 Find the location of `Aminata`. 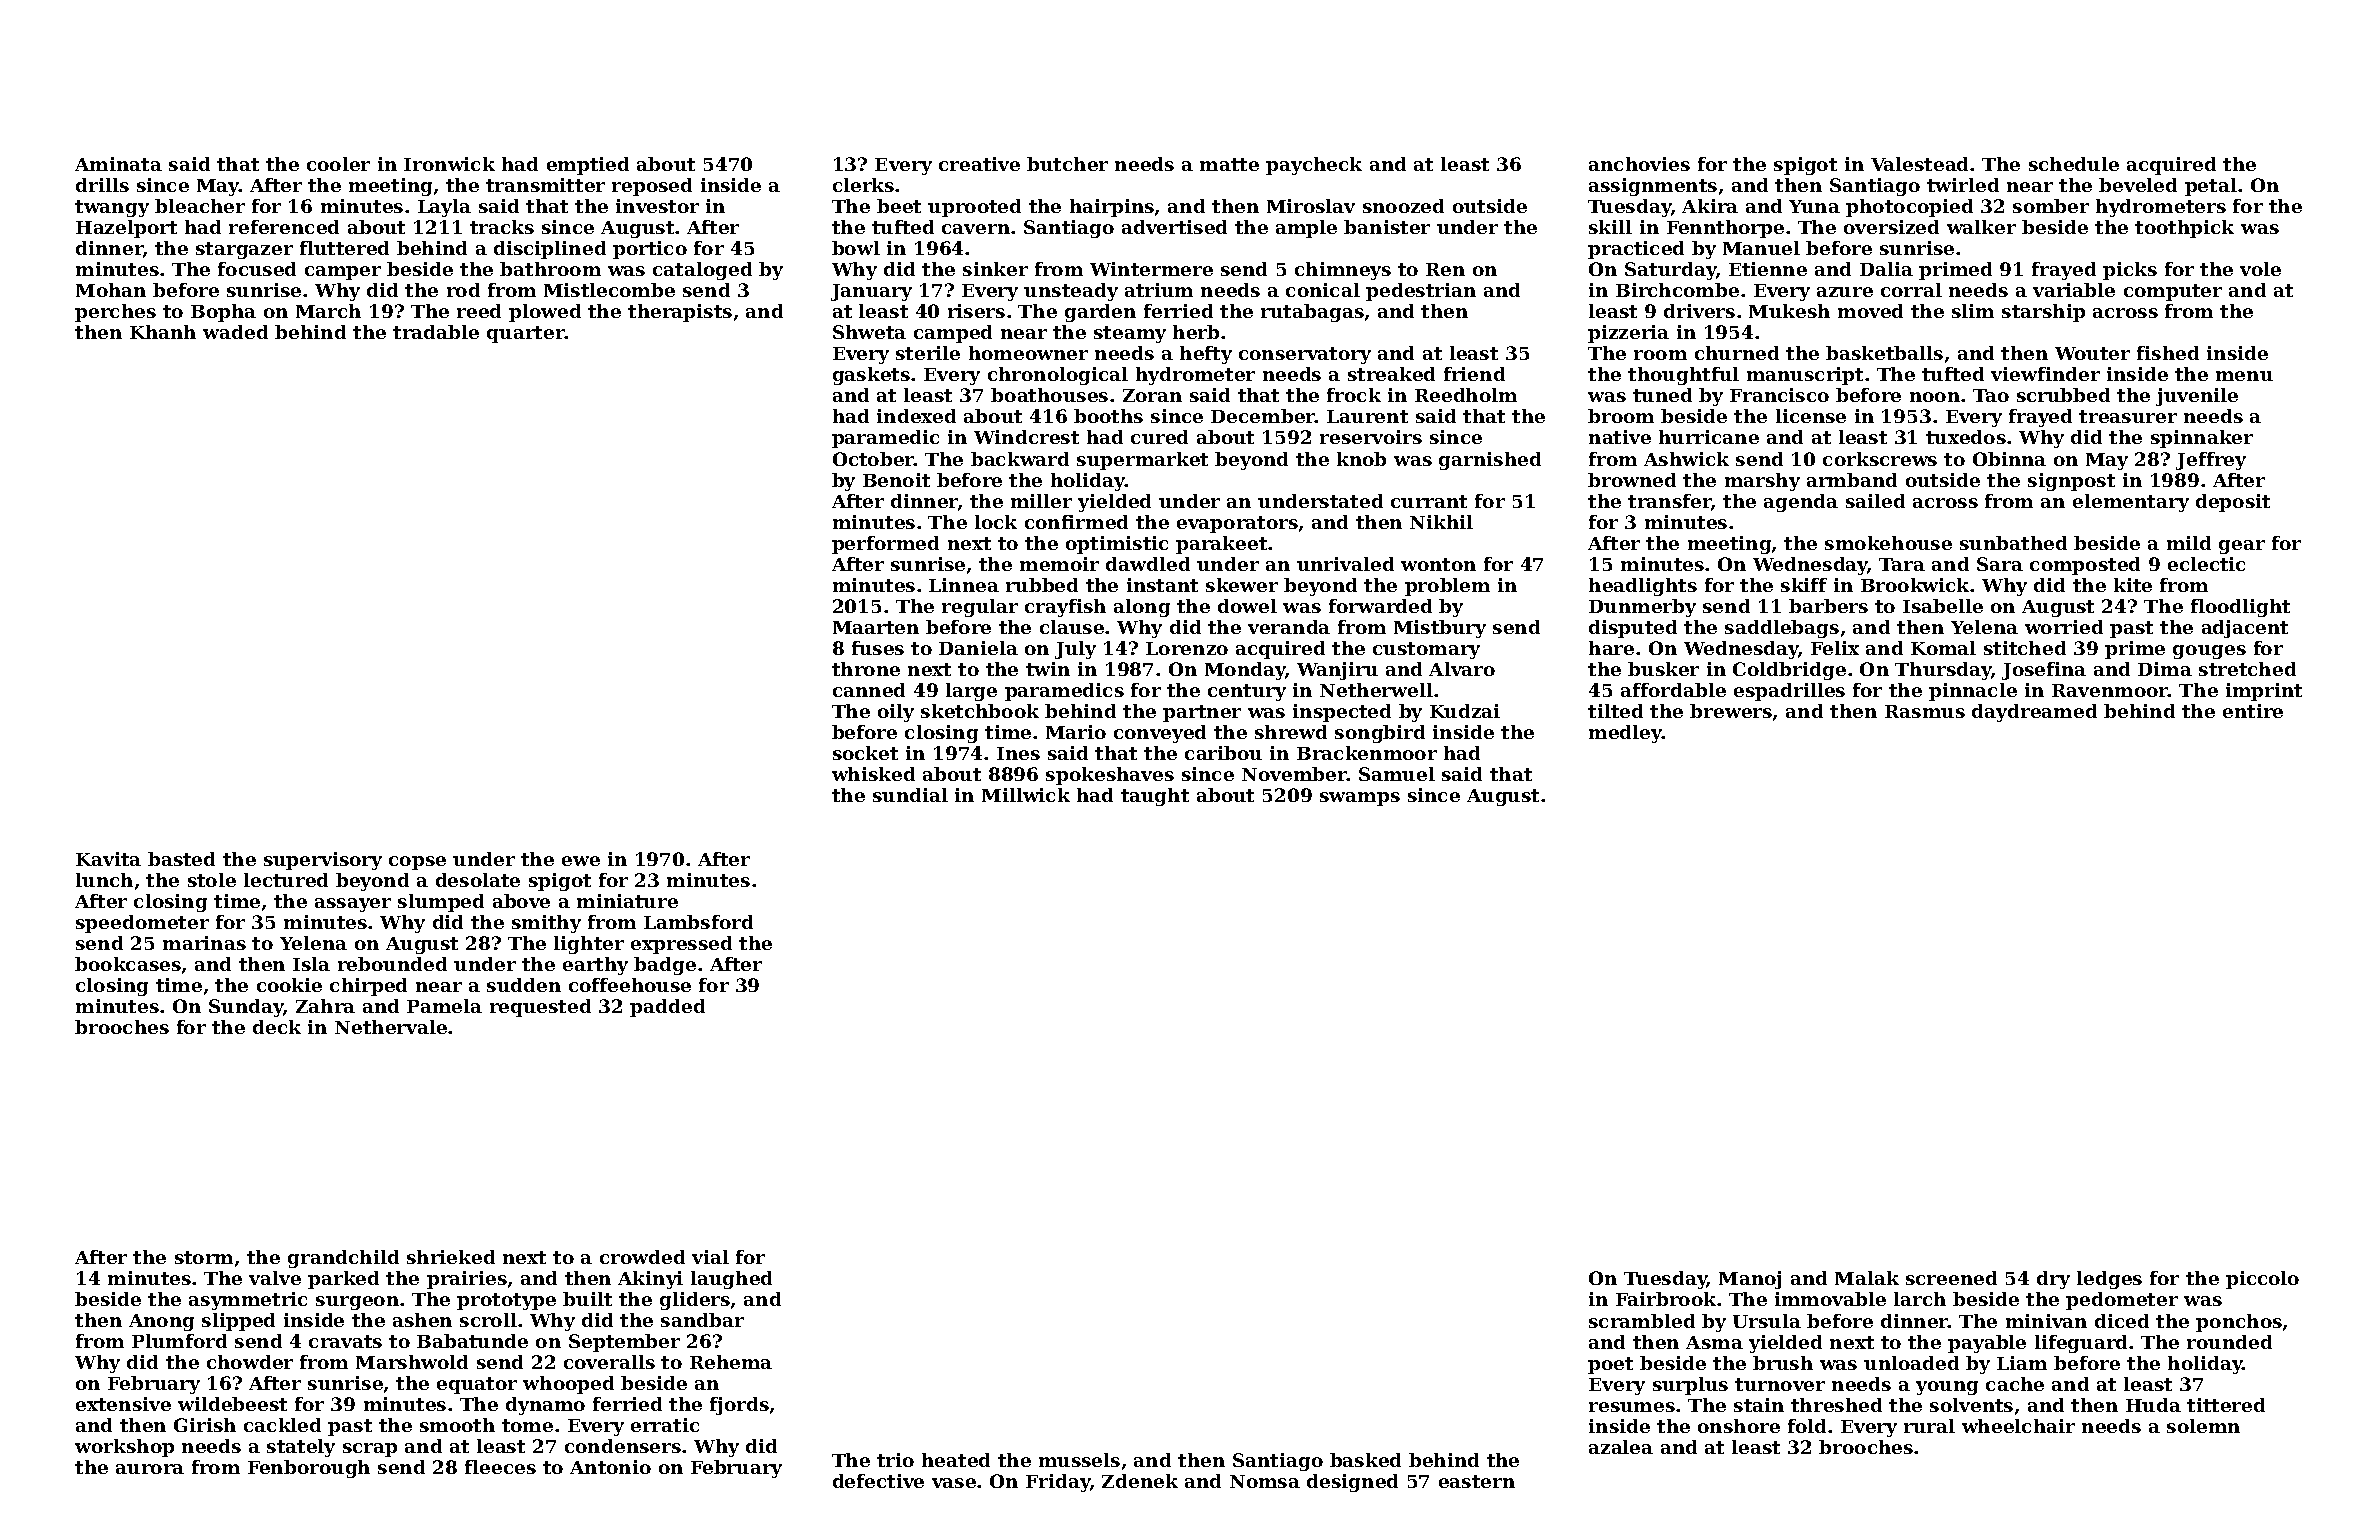

Aminata is located at coordinates (118, 164).
